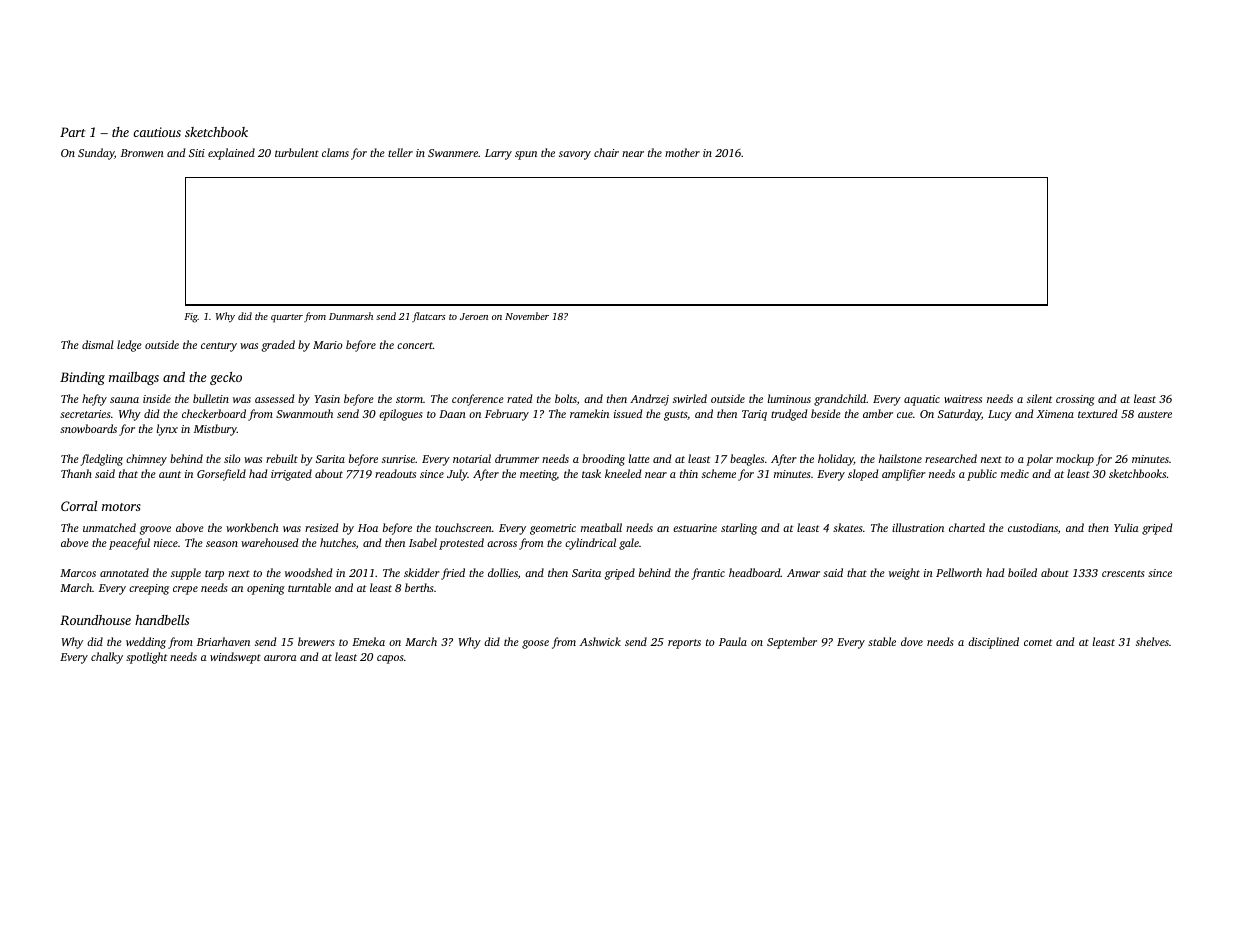  Describe the element at coordinates (755, 572) in the screenshot. I see `headboard` at that location.
